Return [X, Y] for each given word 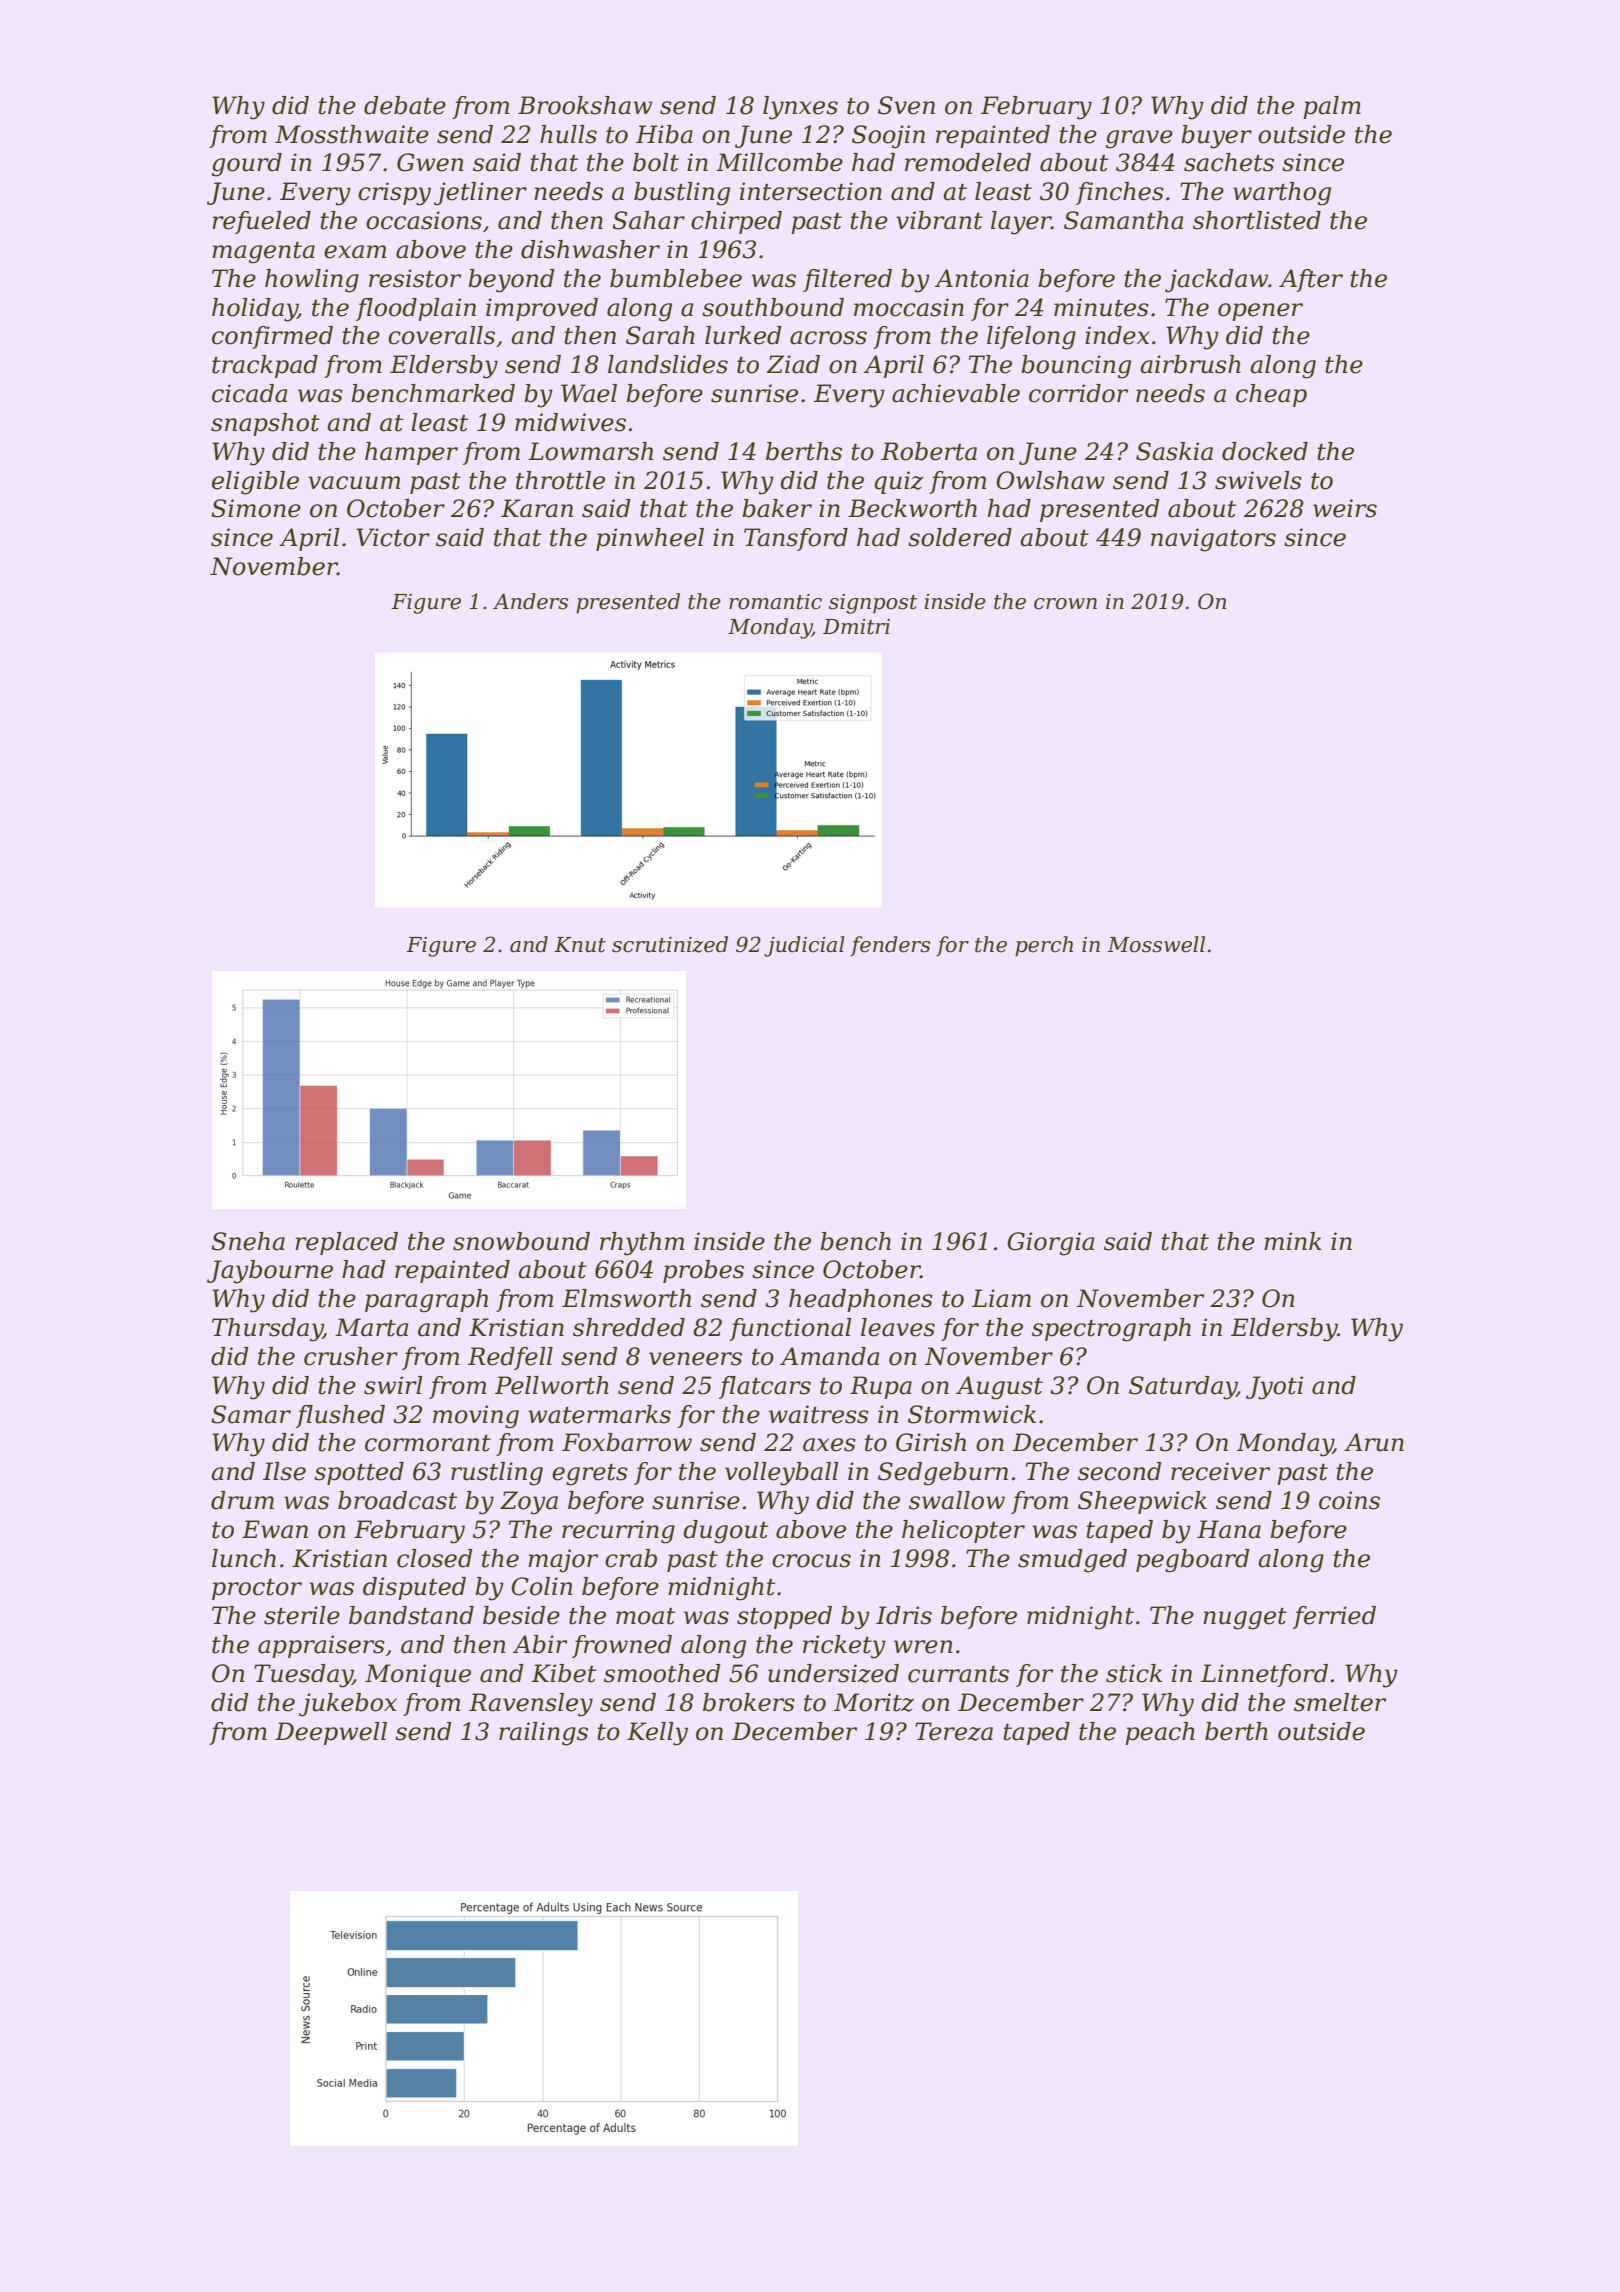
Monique [418, 1675]
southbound [773, 307]
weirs [1345, 508]
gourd [247, 165]
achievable [956, 393]
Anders [530, 601]
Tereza [954, 1731]
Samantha [1123, 220]
